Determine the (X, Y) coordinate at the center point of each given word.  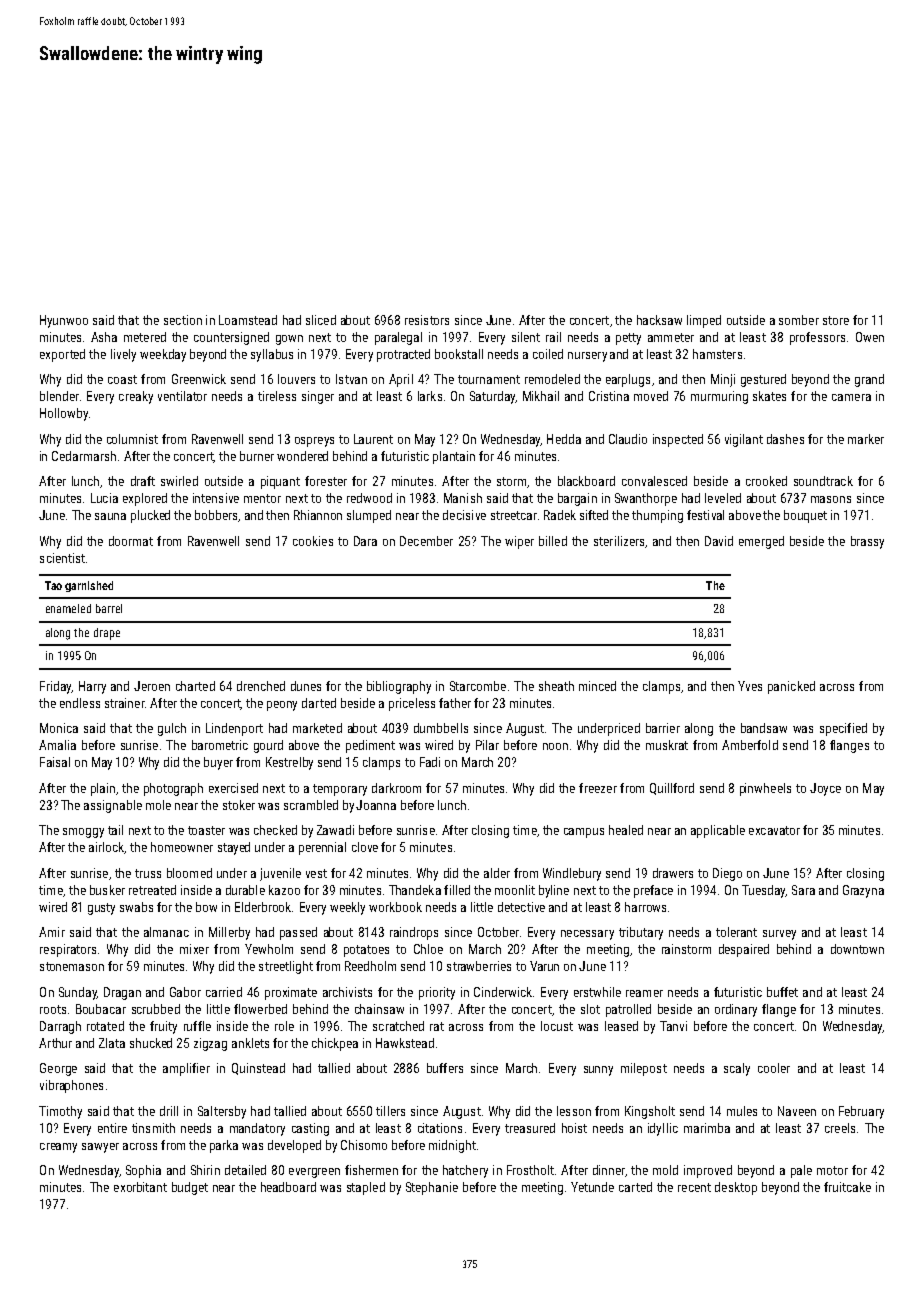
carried (224, 992)
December (426, 541)
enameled (68, 608)
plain (103, 789)
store (836, 320)
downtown (857, 949)
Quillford (672, 789)
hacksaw (659, 320)
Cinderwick (503, 992)
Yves (750, 686)
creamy (58, 1148)
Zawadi (335, 830)
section (183, 320)
